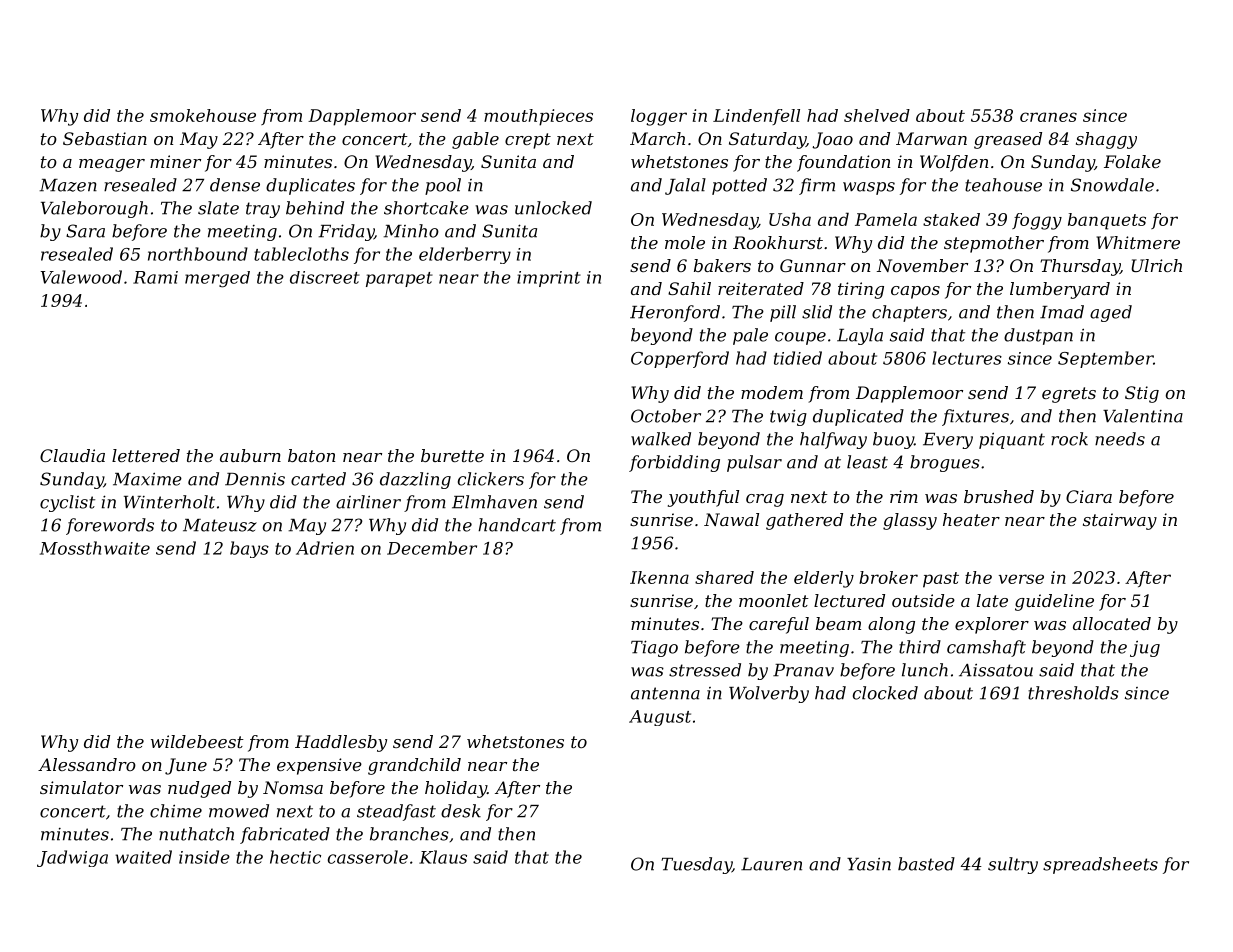 This image has height=952, width=1233. I want to click on handcart, so click(517, 525).
